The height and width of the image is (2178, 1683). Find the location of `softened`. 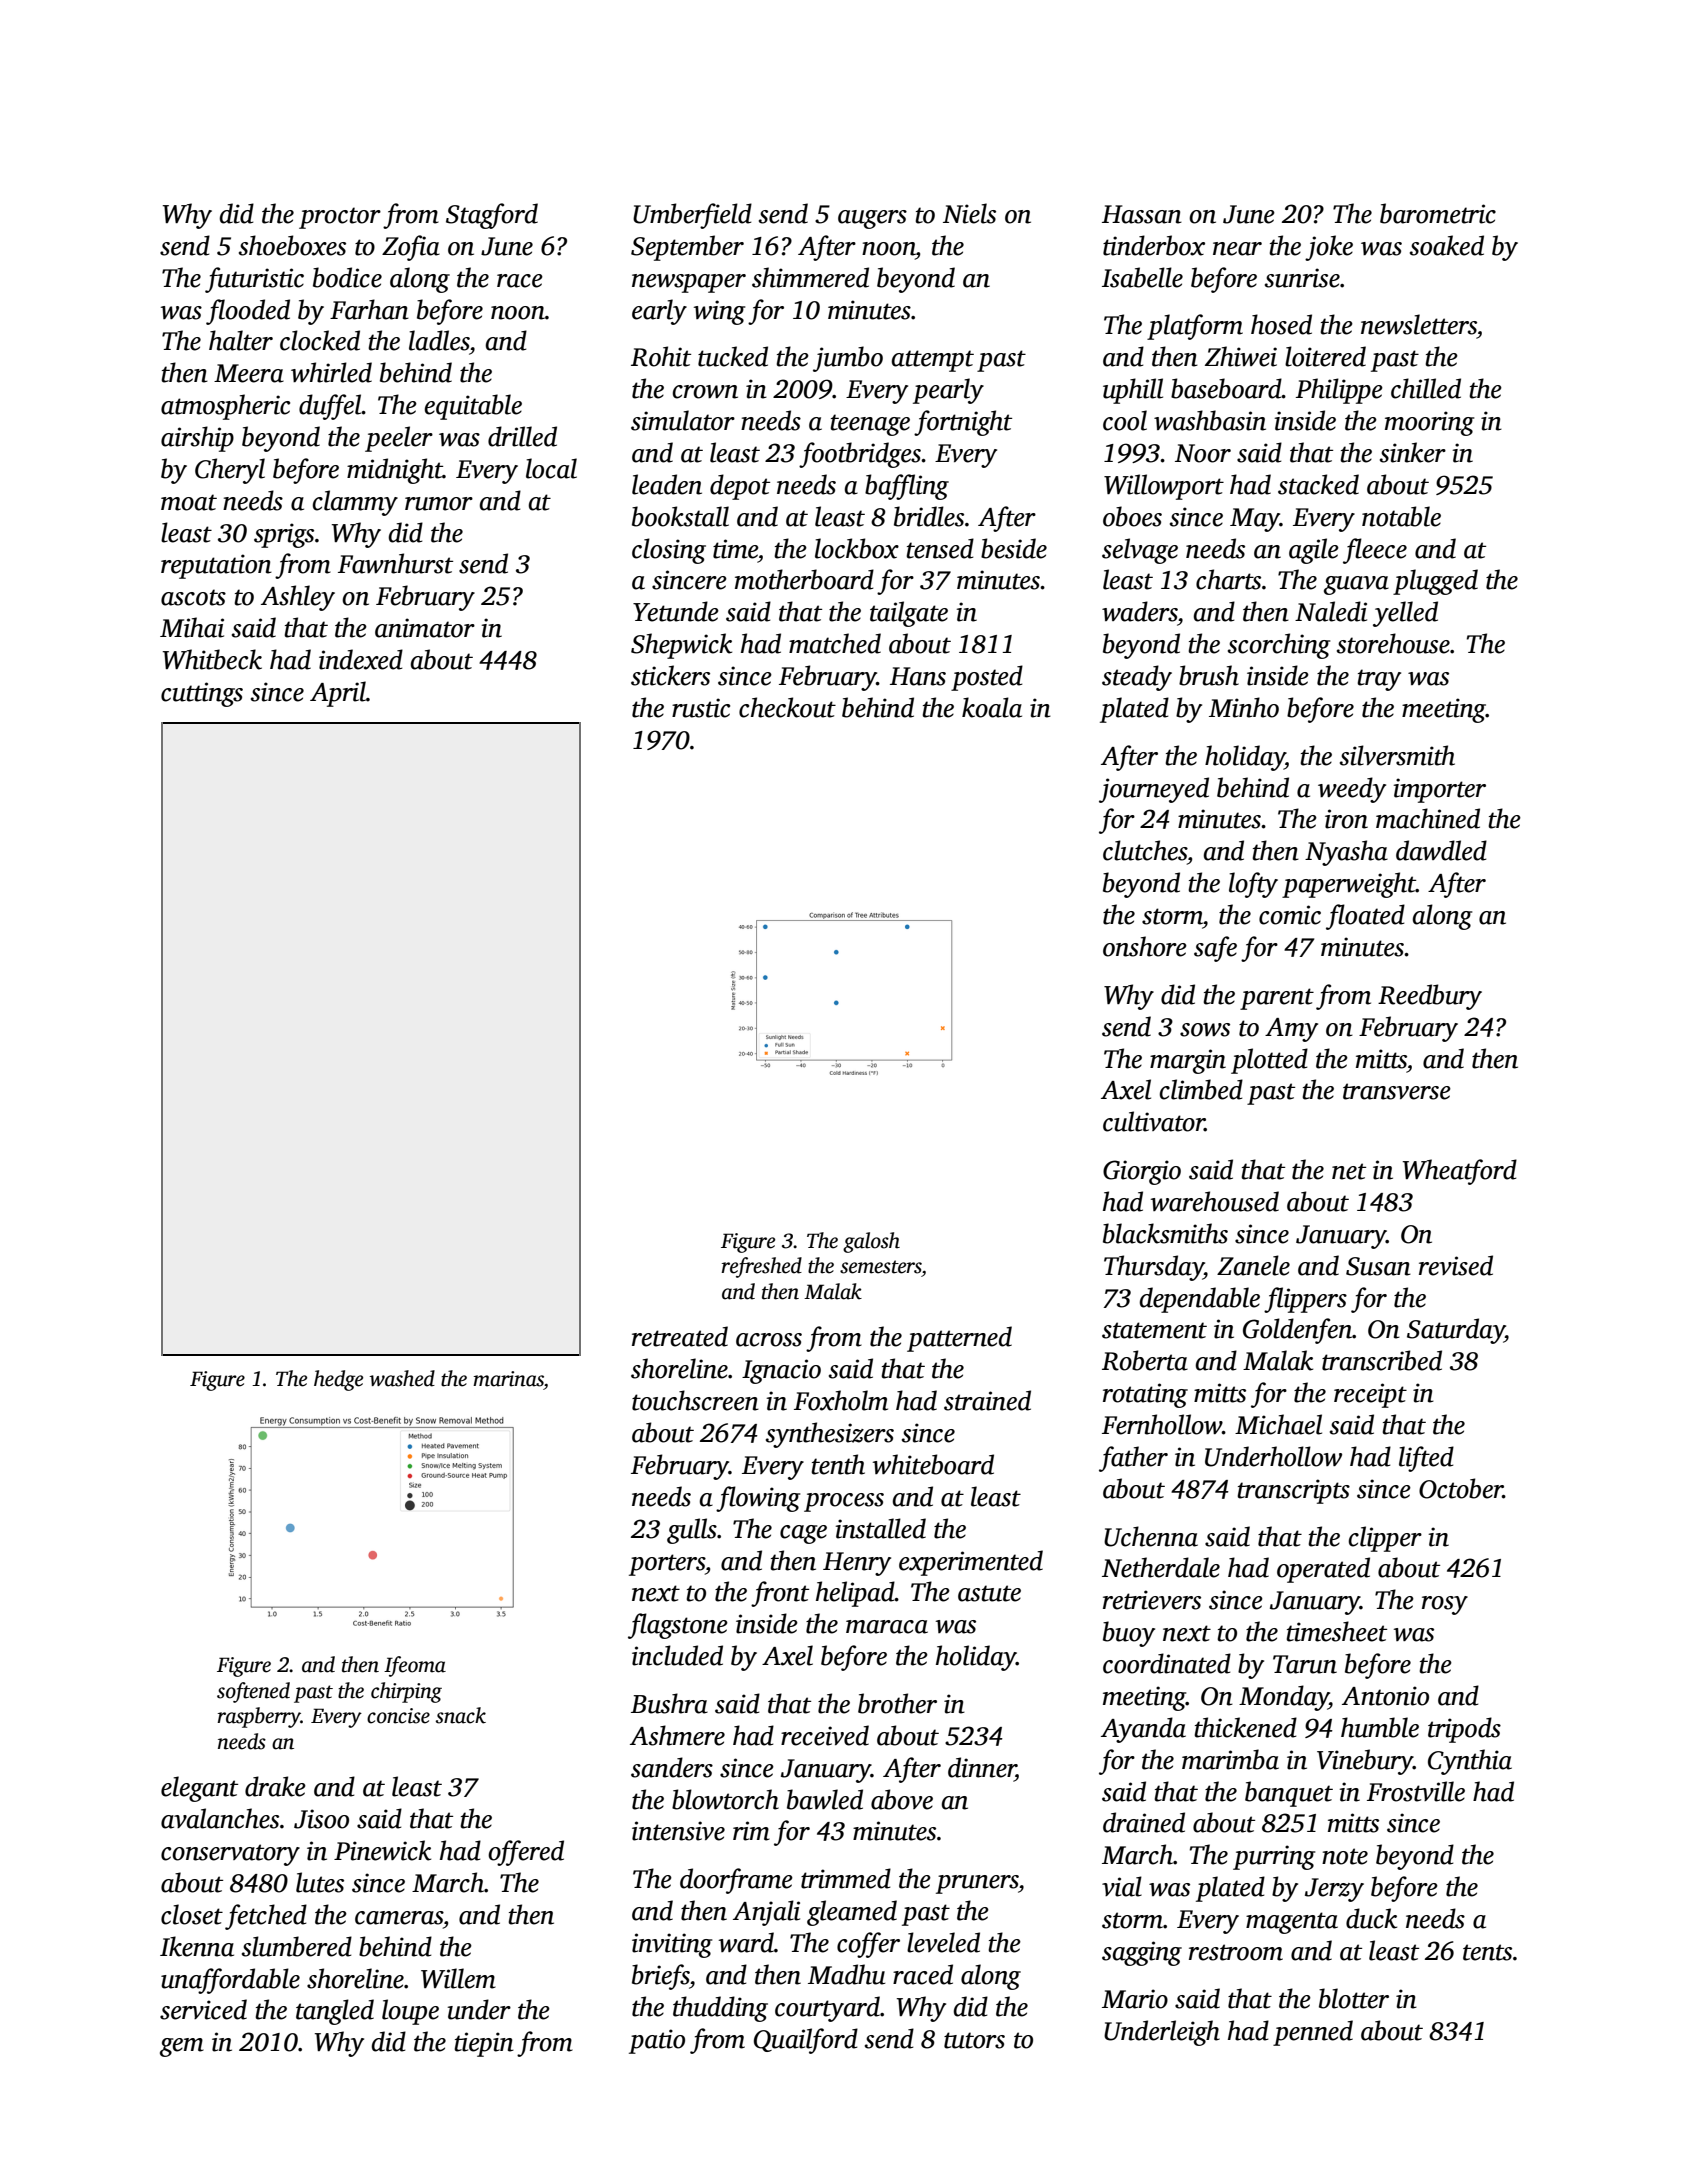

softened is located at coordinates (253, 1692).
